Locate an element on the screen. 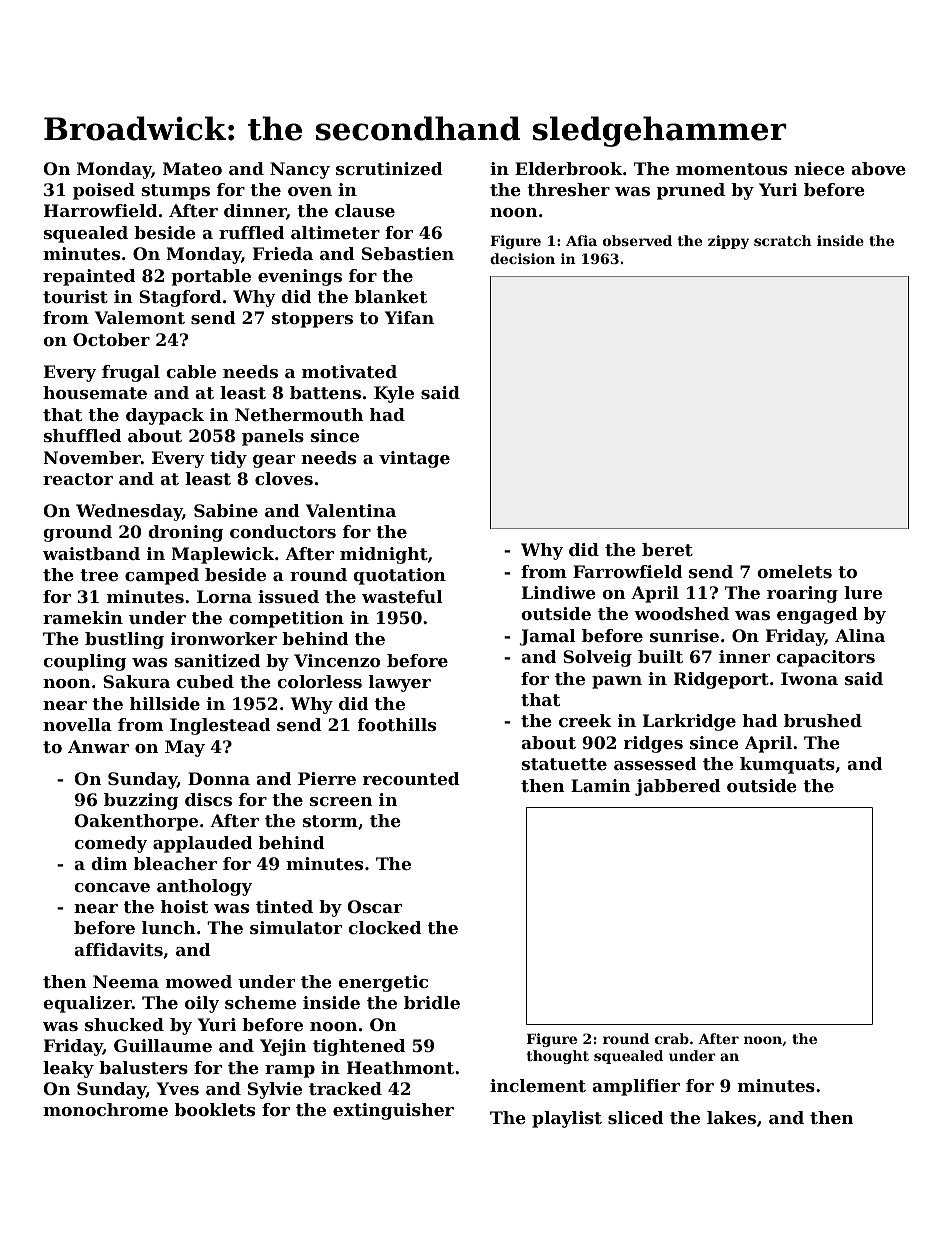 The image size is (952, 1233). Sebastien is located at coordinates (408, 253).
